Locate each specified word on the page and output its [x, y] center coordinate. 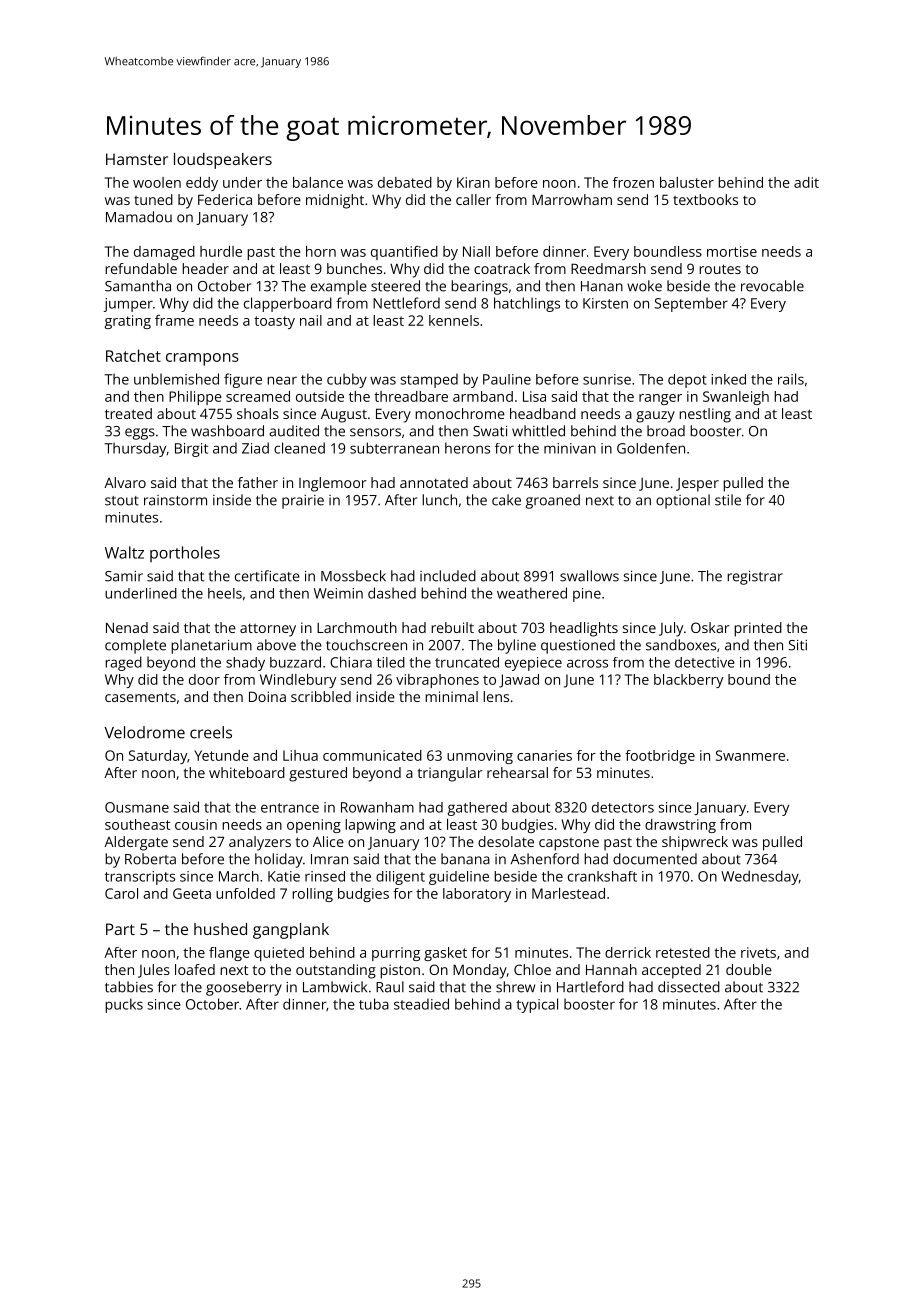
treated [128, 413]
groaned [553, 501]
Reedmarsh [608, 268]
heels [225, 593]
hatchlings [527, 304]
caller [473, 199]
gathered [477, 809]
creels [211, 732]
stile [728, 500]
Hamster [137, 159]
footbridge [660, 757]
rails [791, 379]
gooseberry [244, 988]
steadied [421, 1004]
